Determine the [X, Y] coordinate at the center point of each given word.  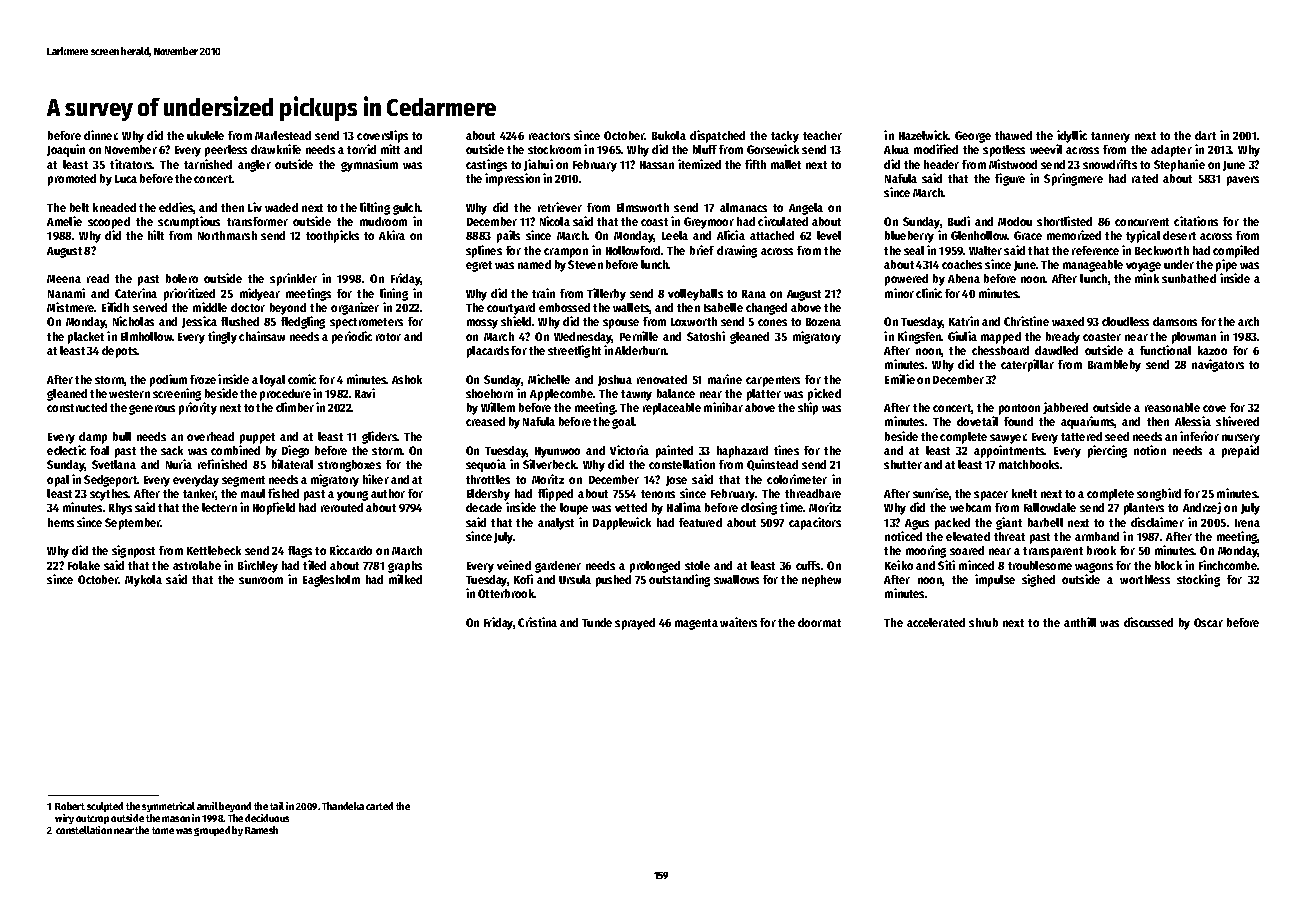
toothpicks [332, 236]
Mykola [143, 581]
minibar [723, 407]
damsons [1175, 321]
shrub [983, 622]
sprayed [635, 624]
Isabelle [723, 307]
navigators [1218, 365]
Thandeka [343, 806]
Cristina [537, 622]
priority [198, 408]
